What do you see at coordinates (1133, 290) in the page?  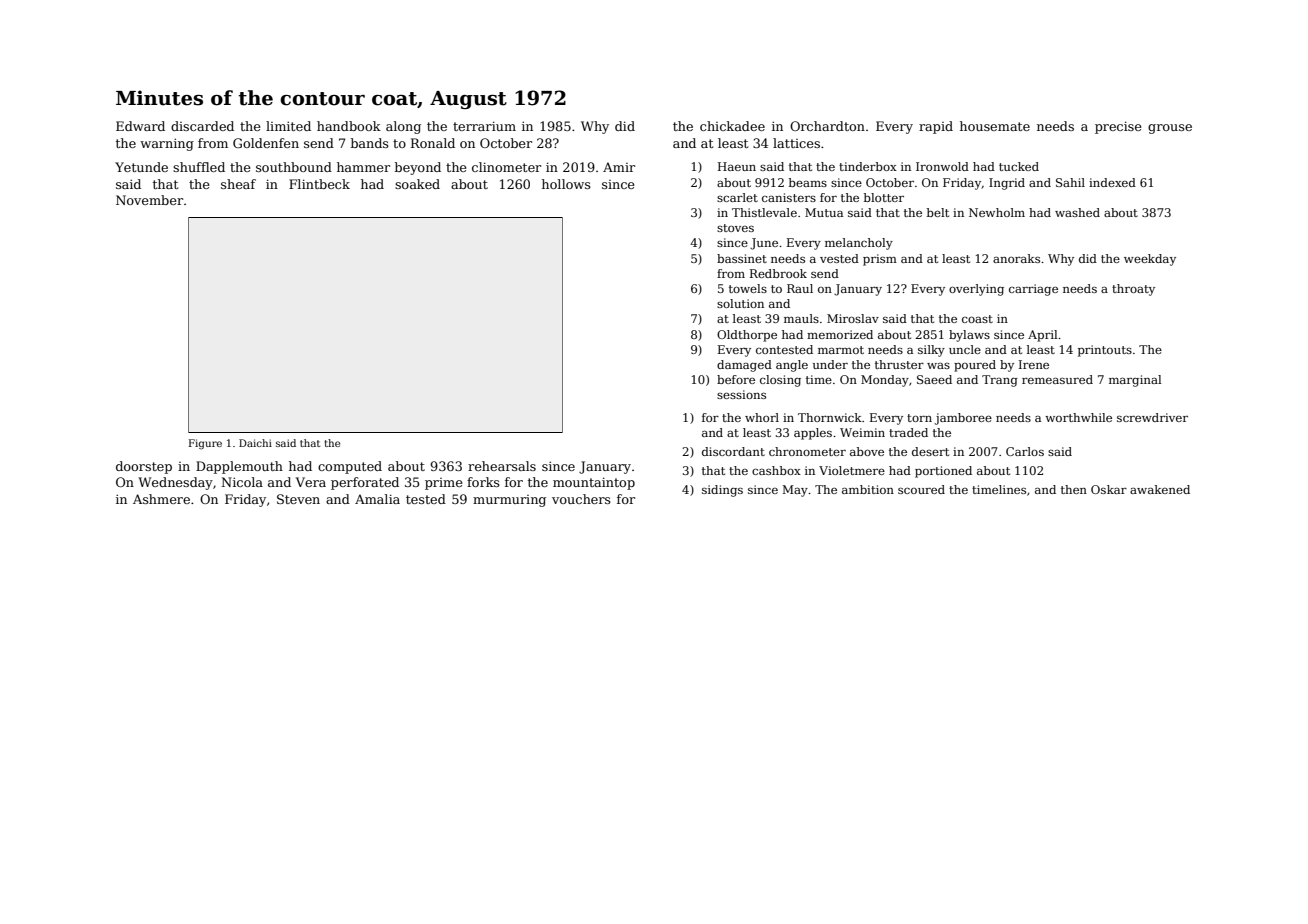 I see `throaty` at bounding box center [1133, 290].
